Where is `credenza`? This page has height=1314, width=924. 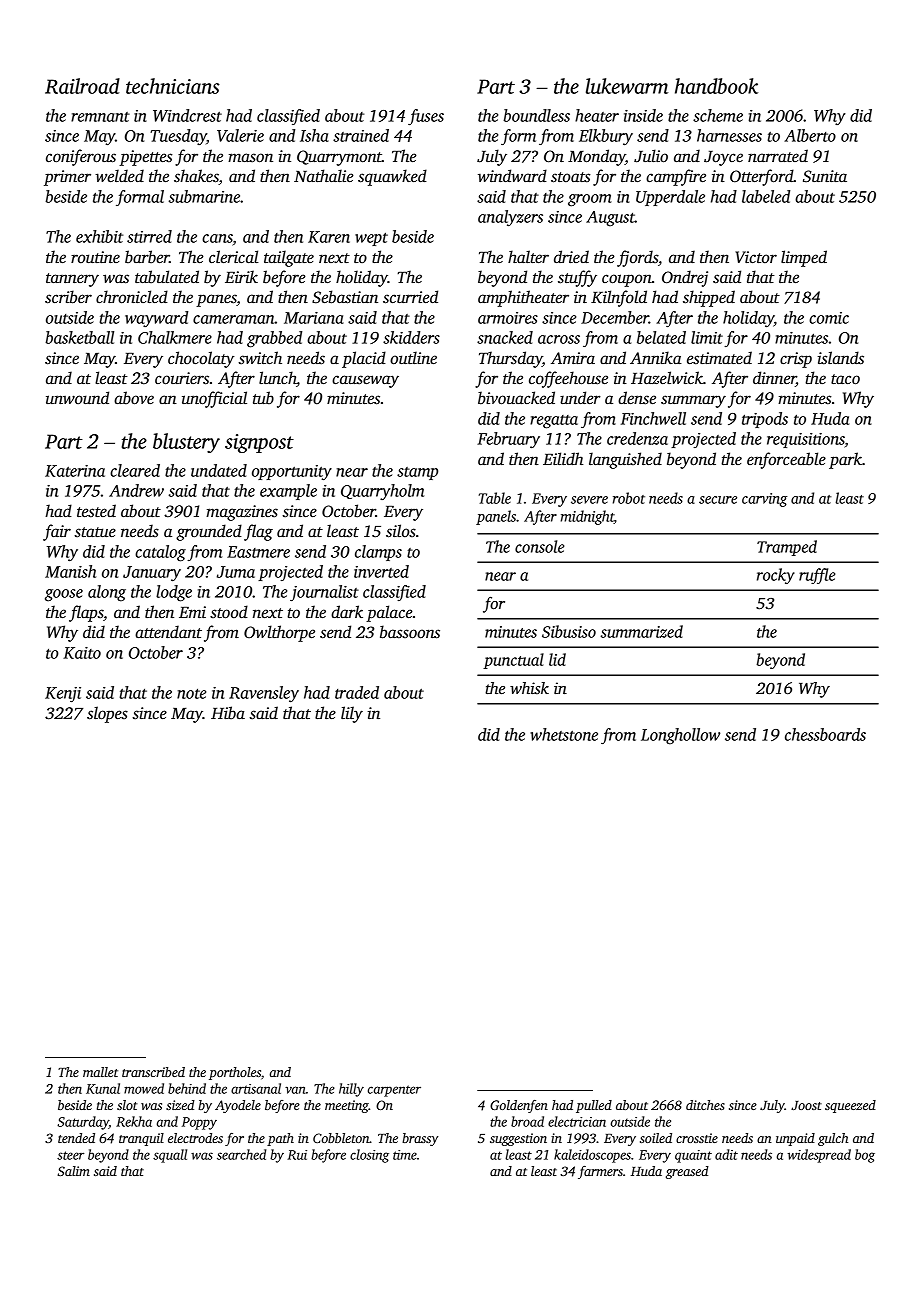
credenza is located at coordinates (637, 438).
